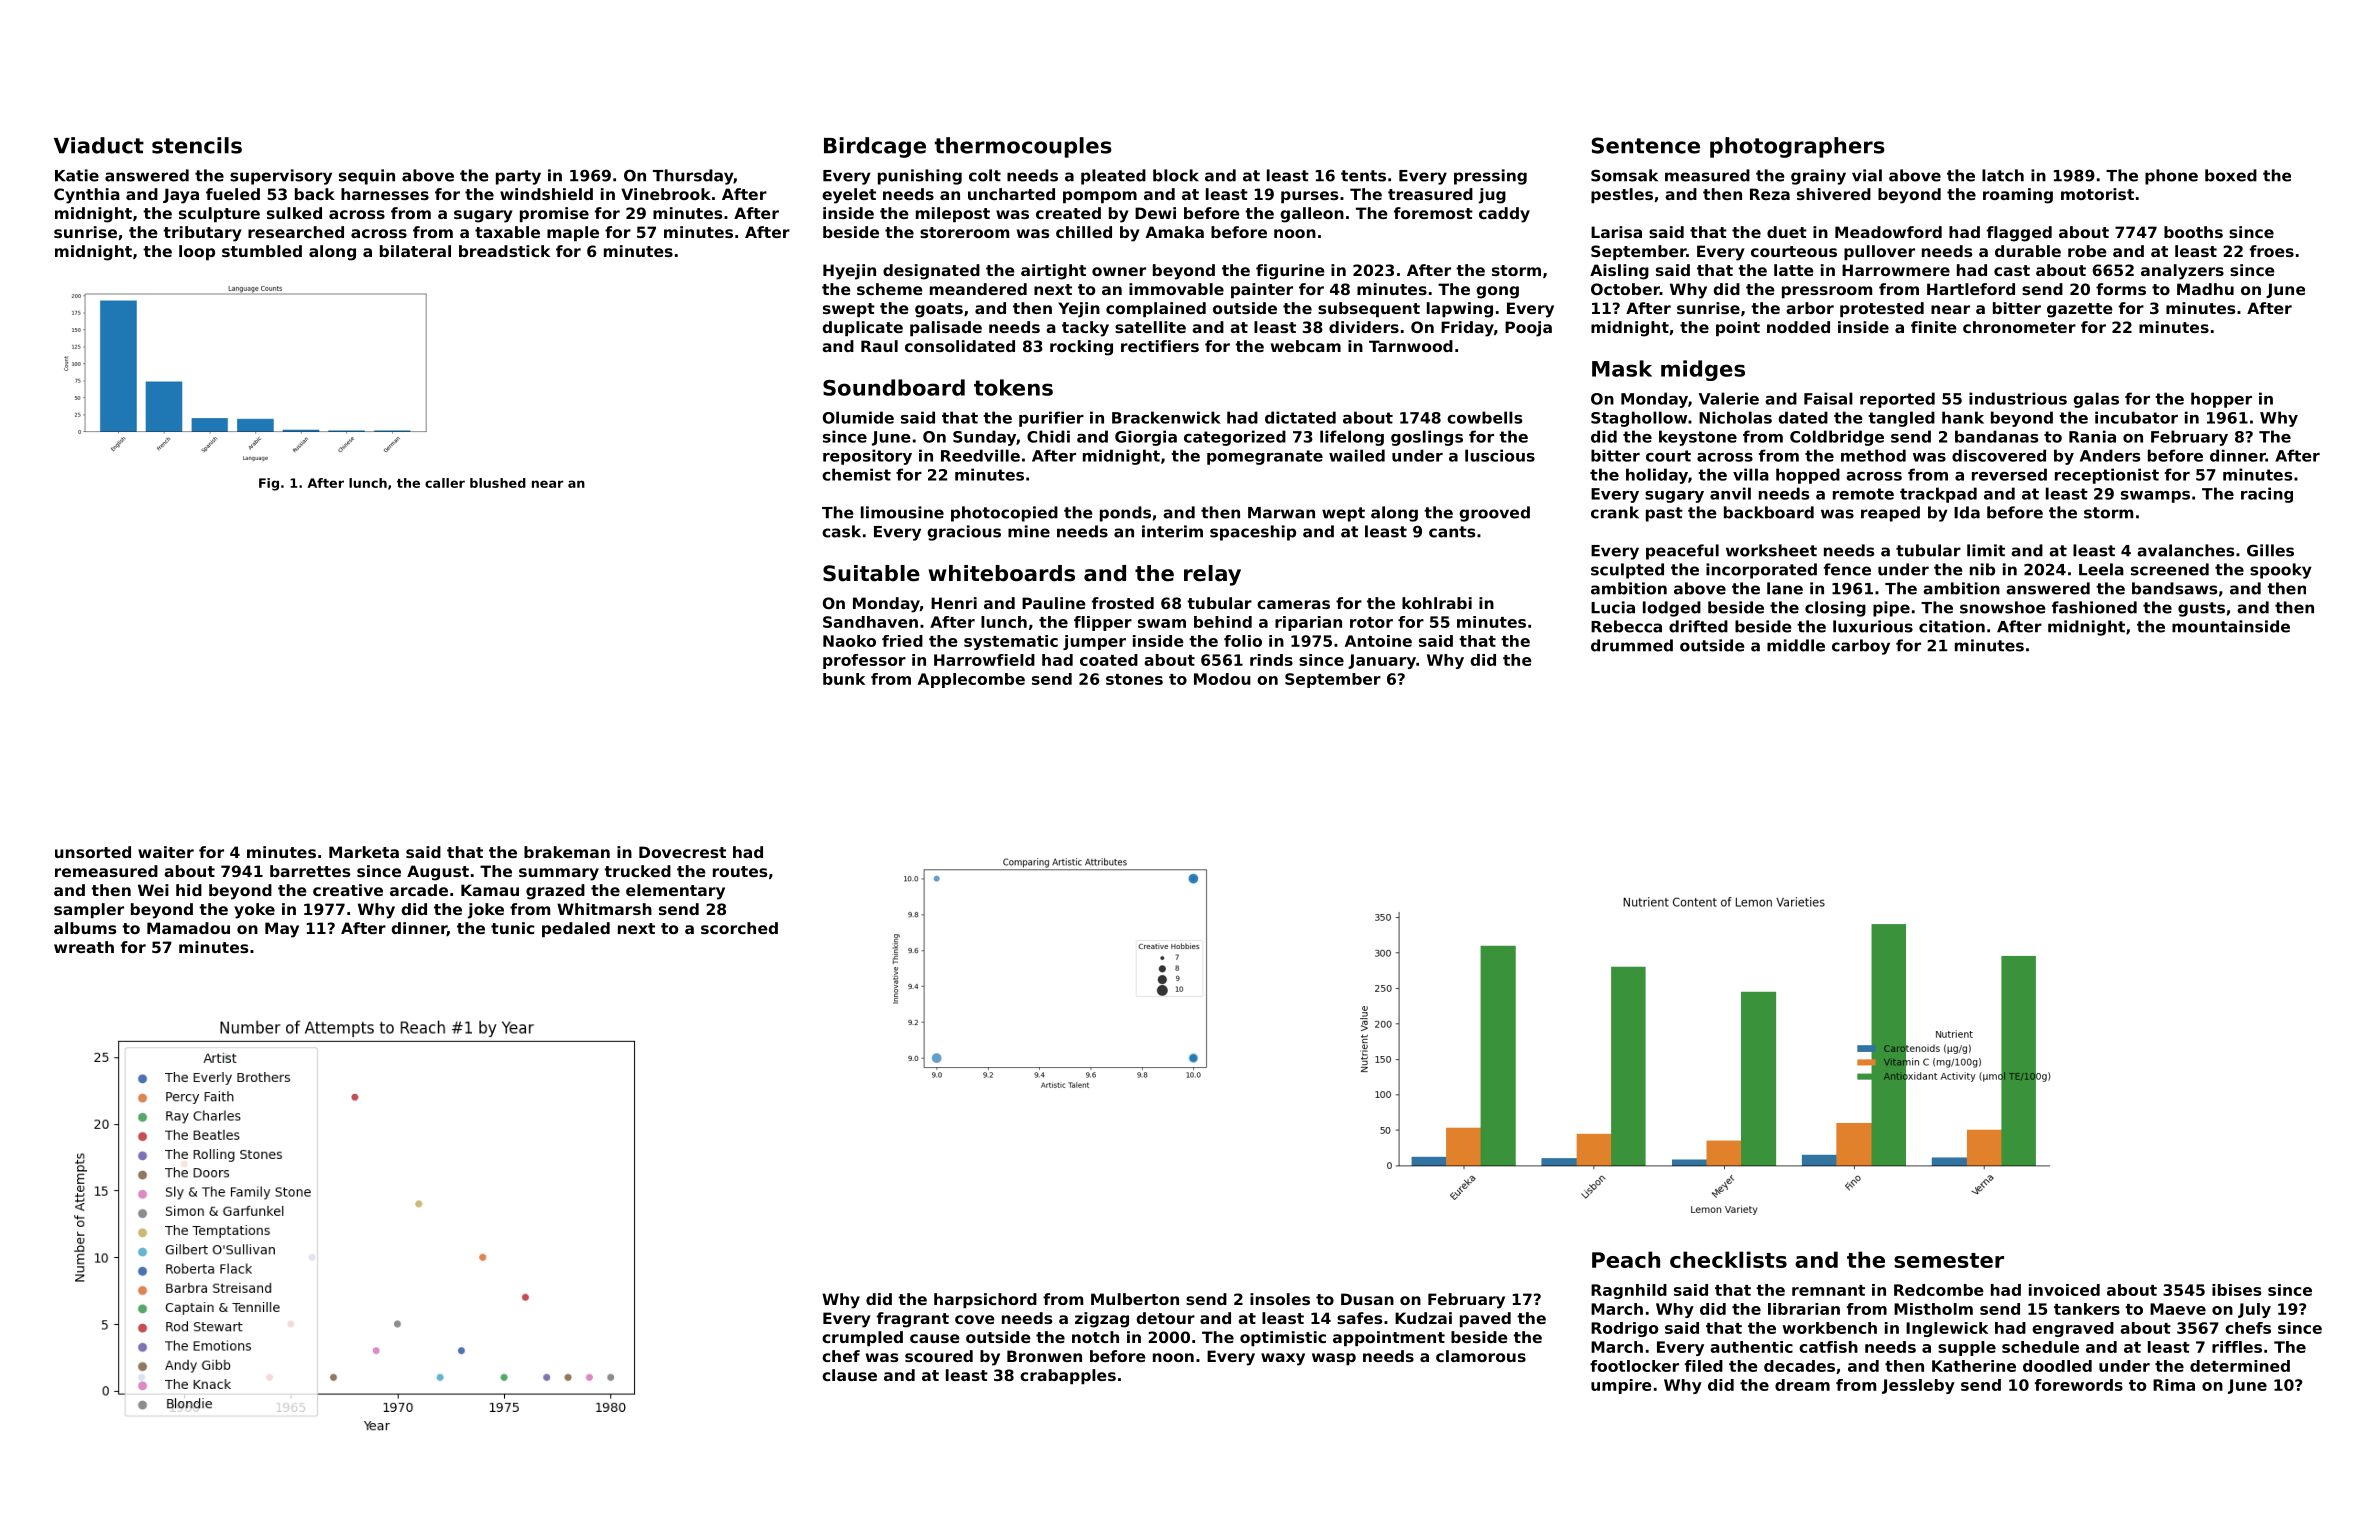 The height and width of the screenshot is (1540, 2380). I want to click on stencils, so click(197, 145).
